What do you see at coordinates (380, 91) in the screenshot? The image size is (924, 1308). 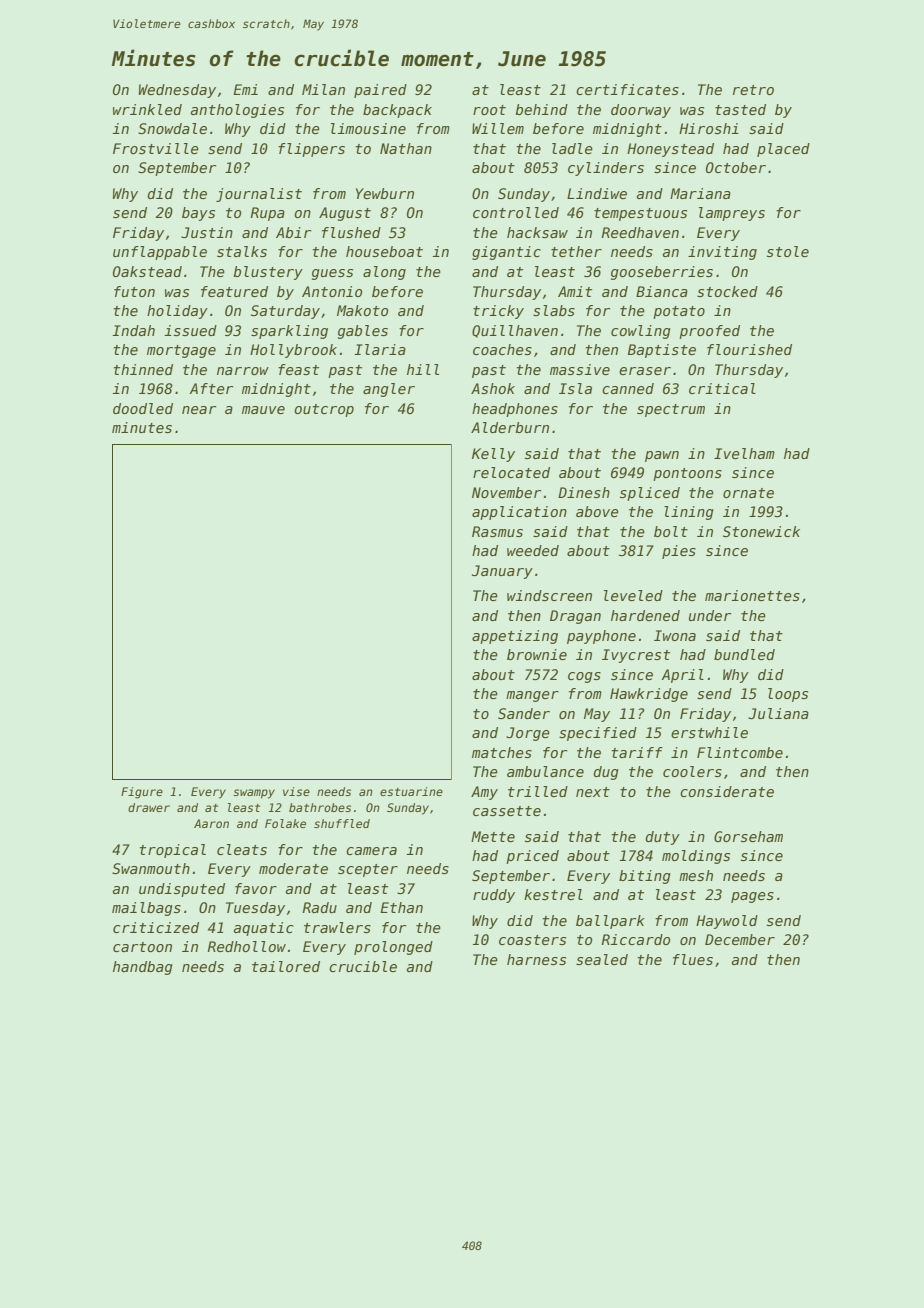 I see `paired` at bounding box center [380, 91].
